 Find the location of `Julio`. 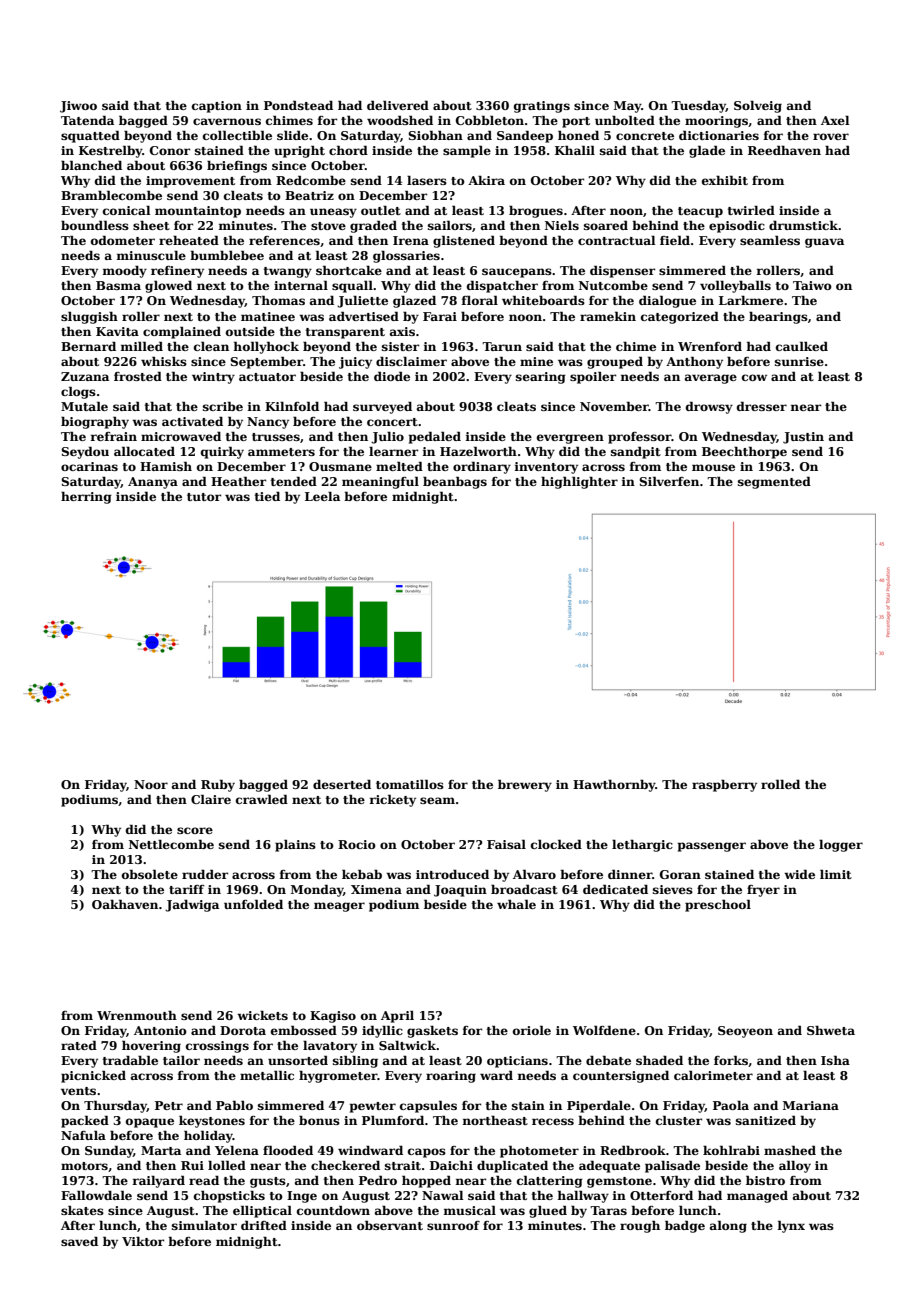

Julio is located at coordinates (387, 438).
